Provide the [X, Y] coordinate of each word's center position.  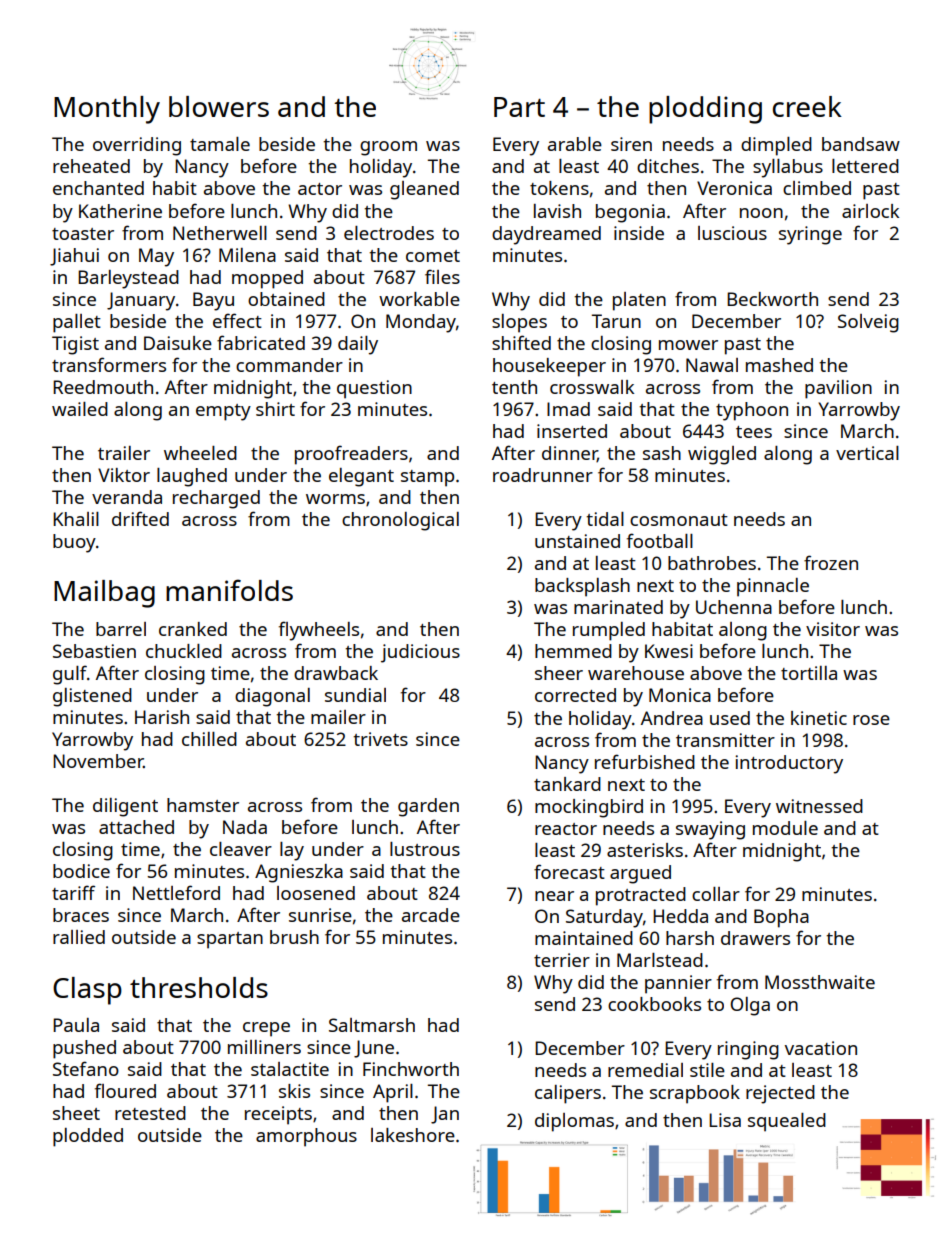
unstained [577, 541]
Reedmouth [103, 387]
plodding [705, 110]
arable [575, 144]
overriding [137, 146]
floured [125, 1090]
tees [754, 432]
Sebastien [94, 651]
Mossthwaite [820, 982]
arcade [431, 915]
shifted [521, 342]
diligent [125, 807]
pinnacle [773, 587]
